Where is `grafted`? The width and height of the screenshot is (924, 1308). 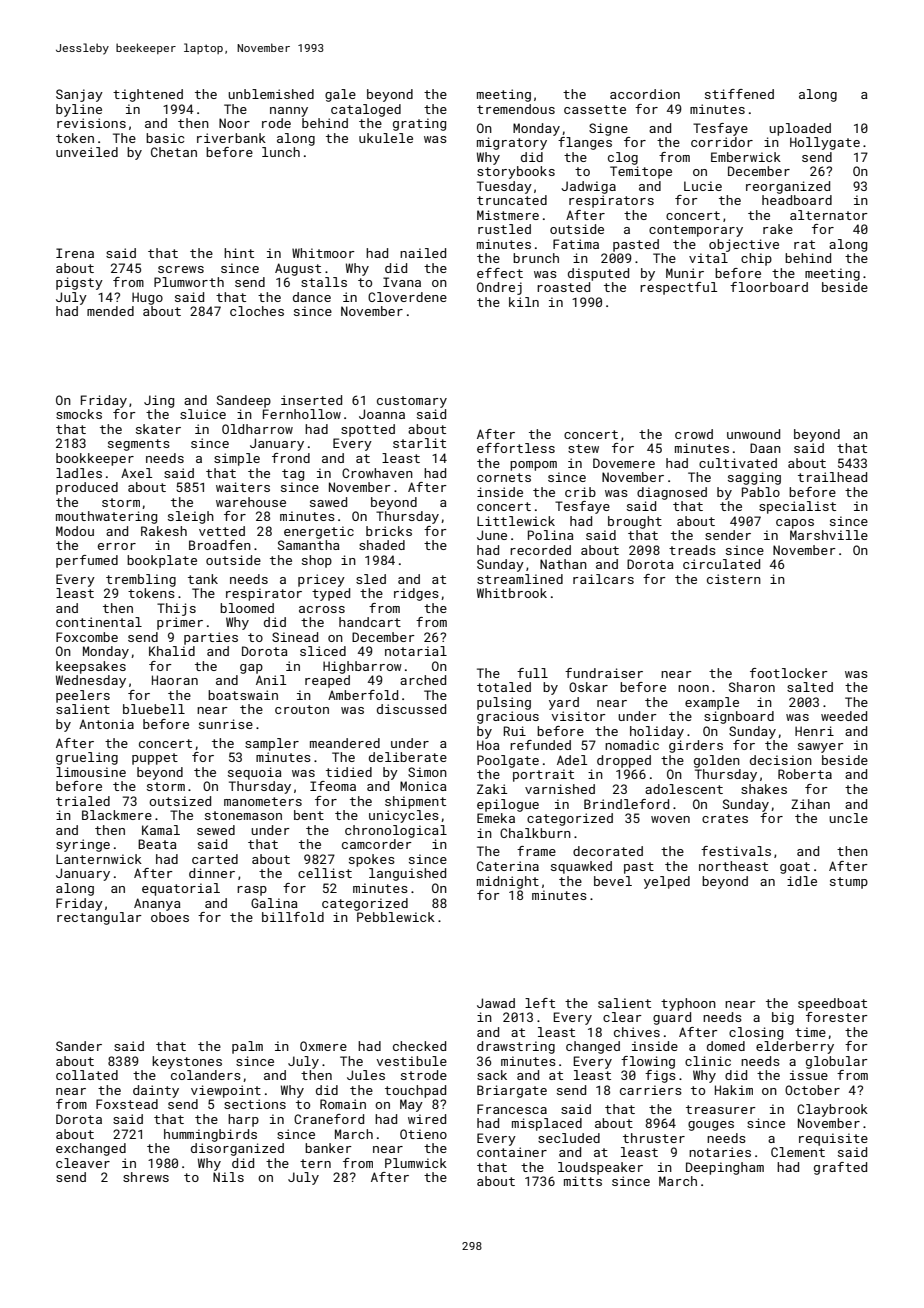 grafted is located at coordinates (840, 1168).
